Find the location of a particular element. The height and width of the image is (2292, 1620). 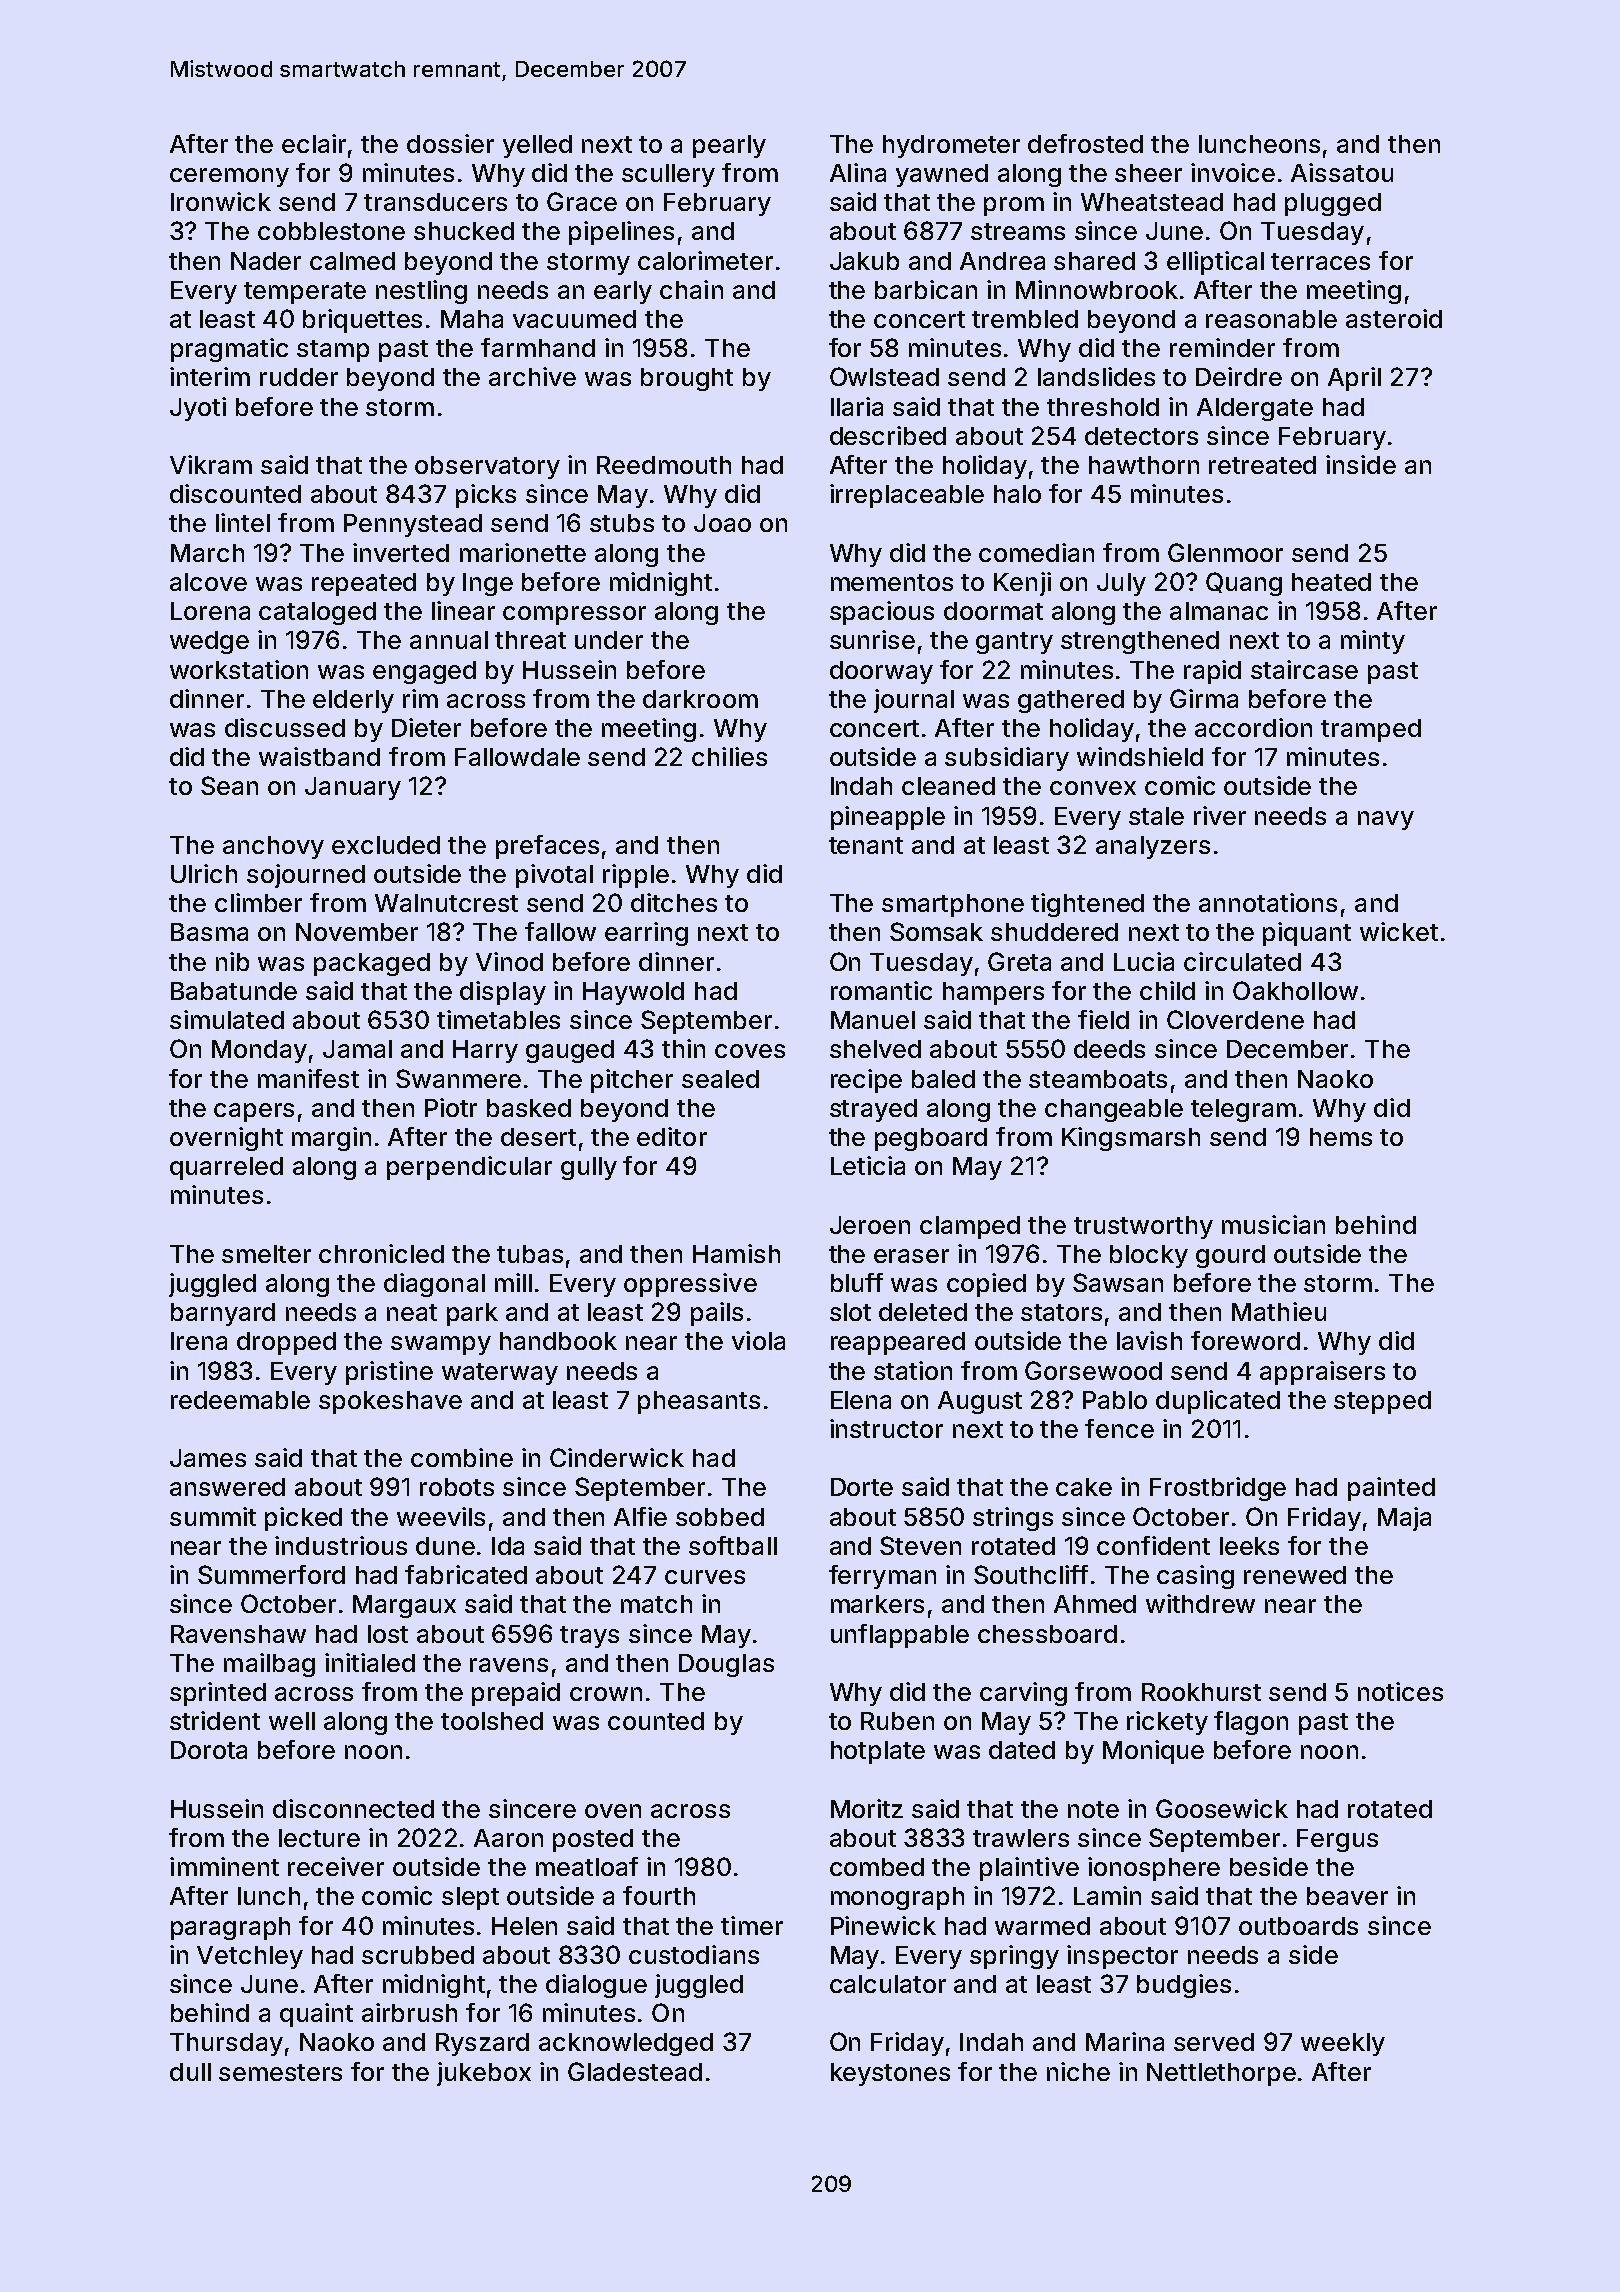

Jamal is located at coordinates (357, 1049).
